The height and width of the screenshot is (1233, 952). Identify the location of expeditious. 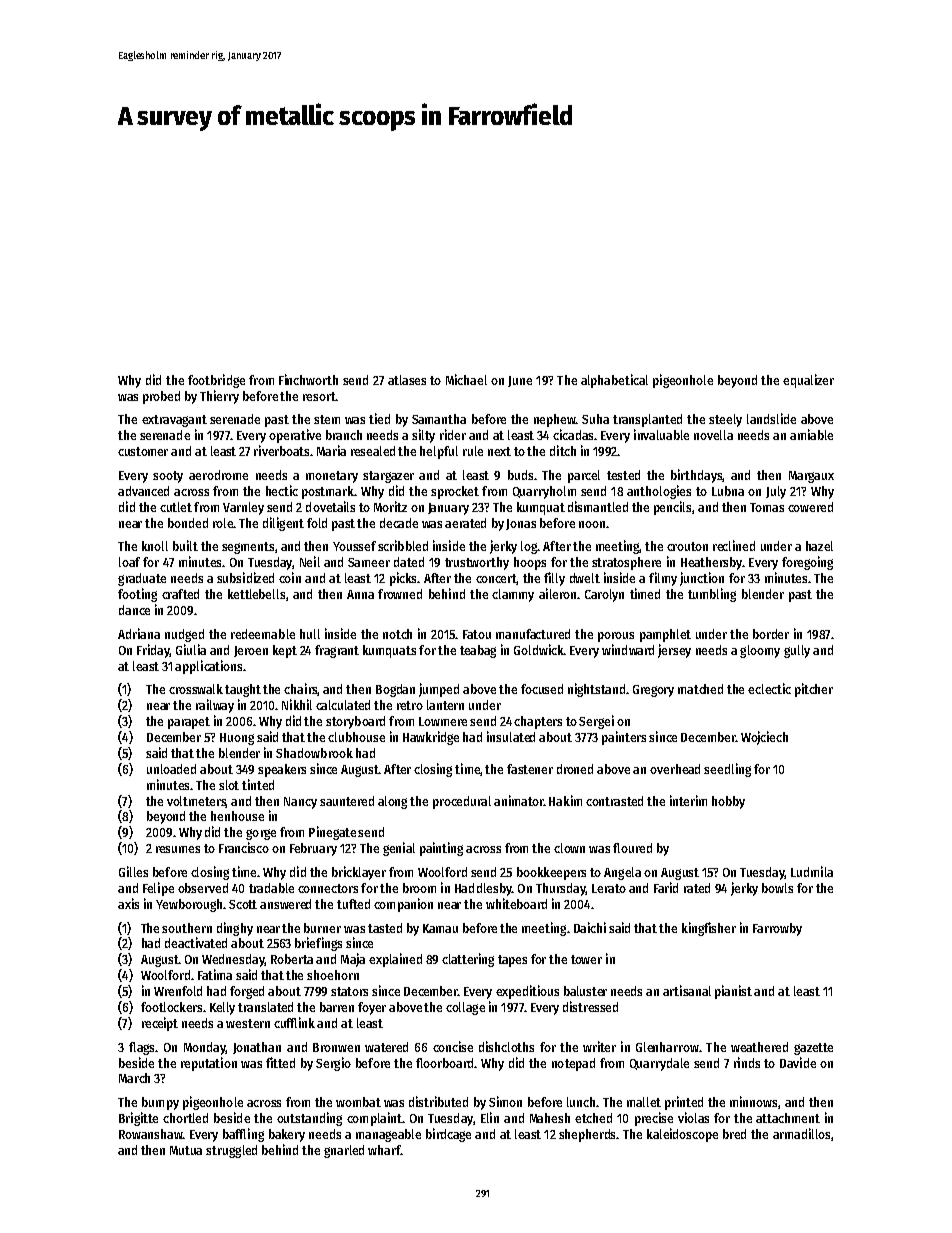
(527, 992).
